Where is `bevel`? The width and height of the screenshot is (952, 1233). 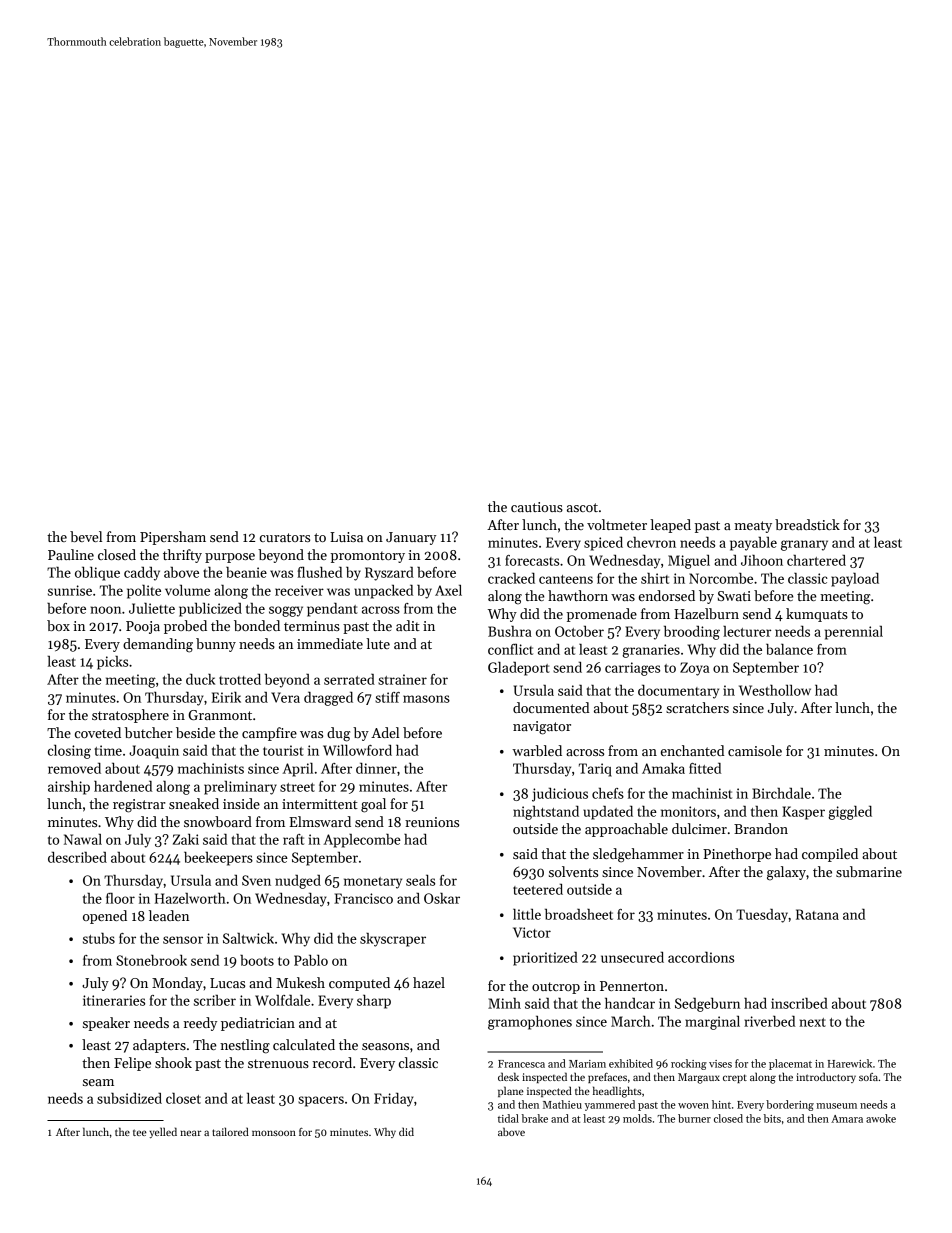 bevel is located at coordinates (86, 536).
